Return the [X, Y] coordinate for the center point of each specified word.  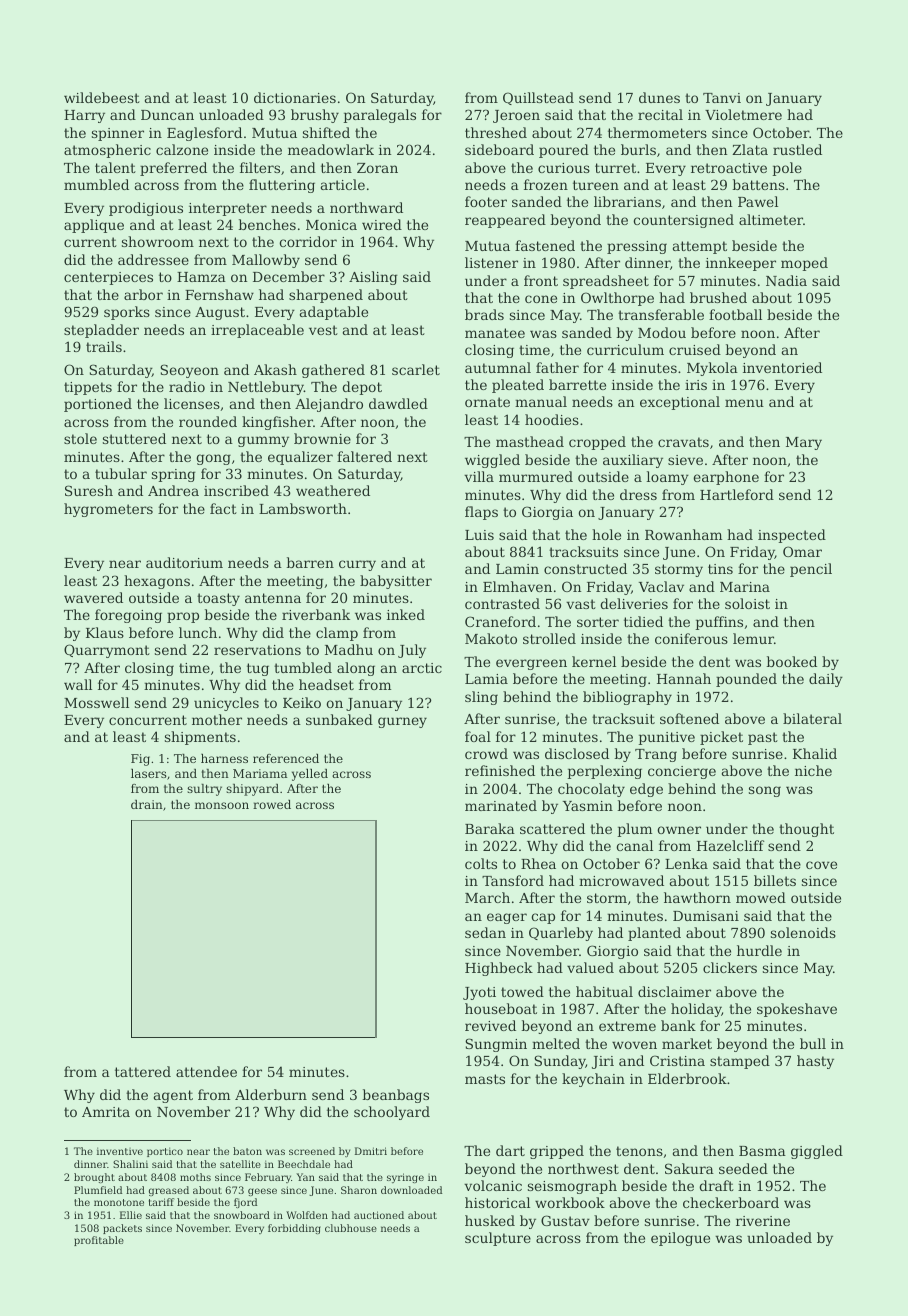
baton [247, 1151]
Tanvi [722, 98]
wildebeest [102, 97]
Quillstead [538, 98]
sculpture [498, 1239]
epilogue [680, 1239]
